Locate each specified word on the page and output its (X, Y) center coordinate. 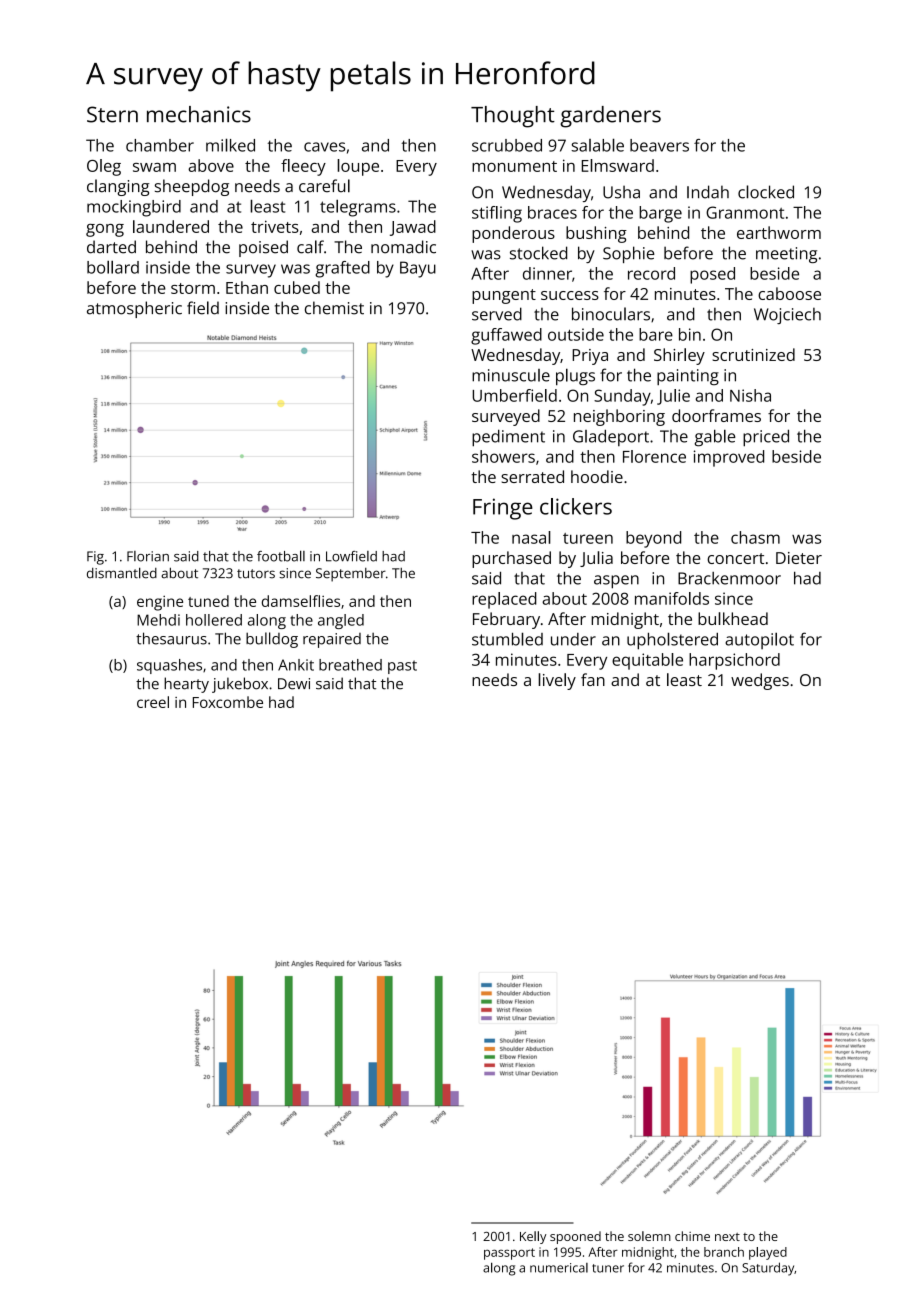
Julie (673, 397)
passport (509, 1254)
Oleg (104, 167)
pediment (508, 438)
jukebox (240, 685)
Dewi (294, 684)
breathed (350, 665)
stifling (497, 214)
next (727, 1237)
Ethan (247, 287)
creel (153, 702)
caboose (789, 293)
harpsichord (734, 661)
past (402, 667)
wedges (760, 681)
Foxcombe (228, 702)
